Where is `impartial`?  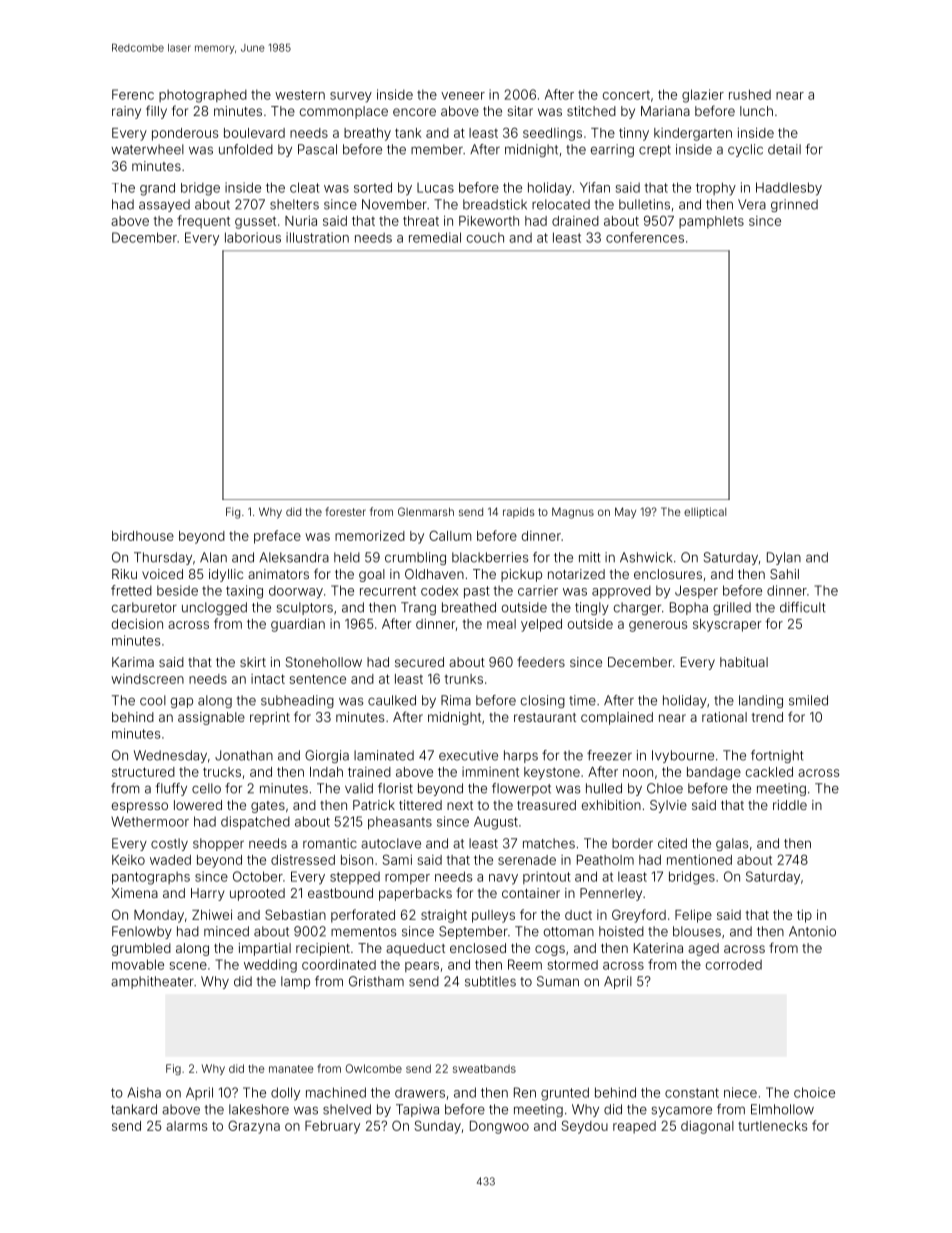 impartial is located at coordinates (265, 949).
